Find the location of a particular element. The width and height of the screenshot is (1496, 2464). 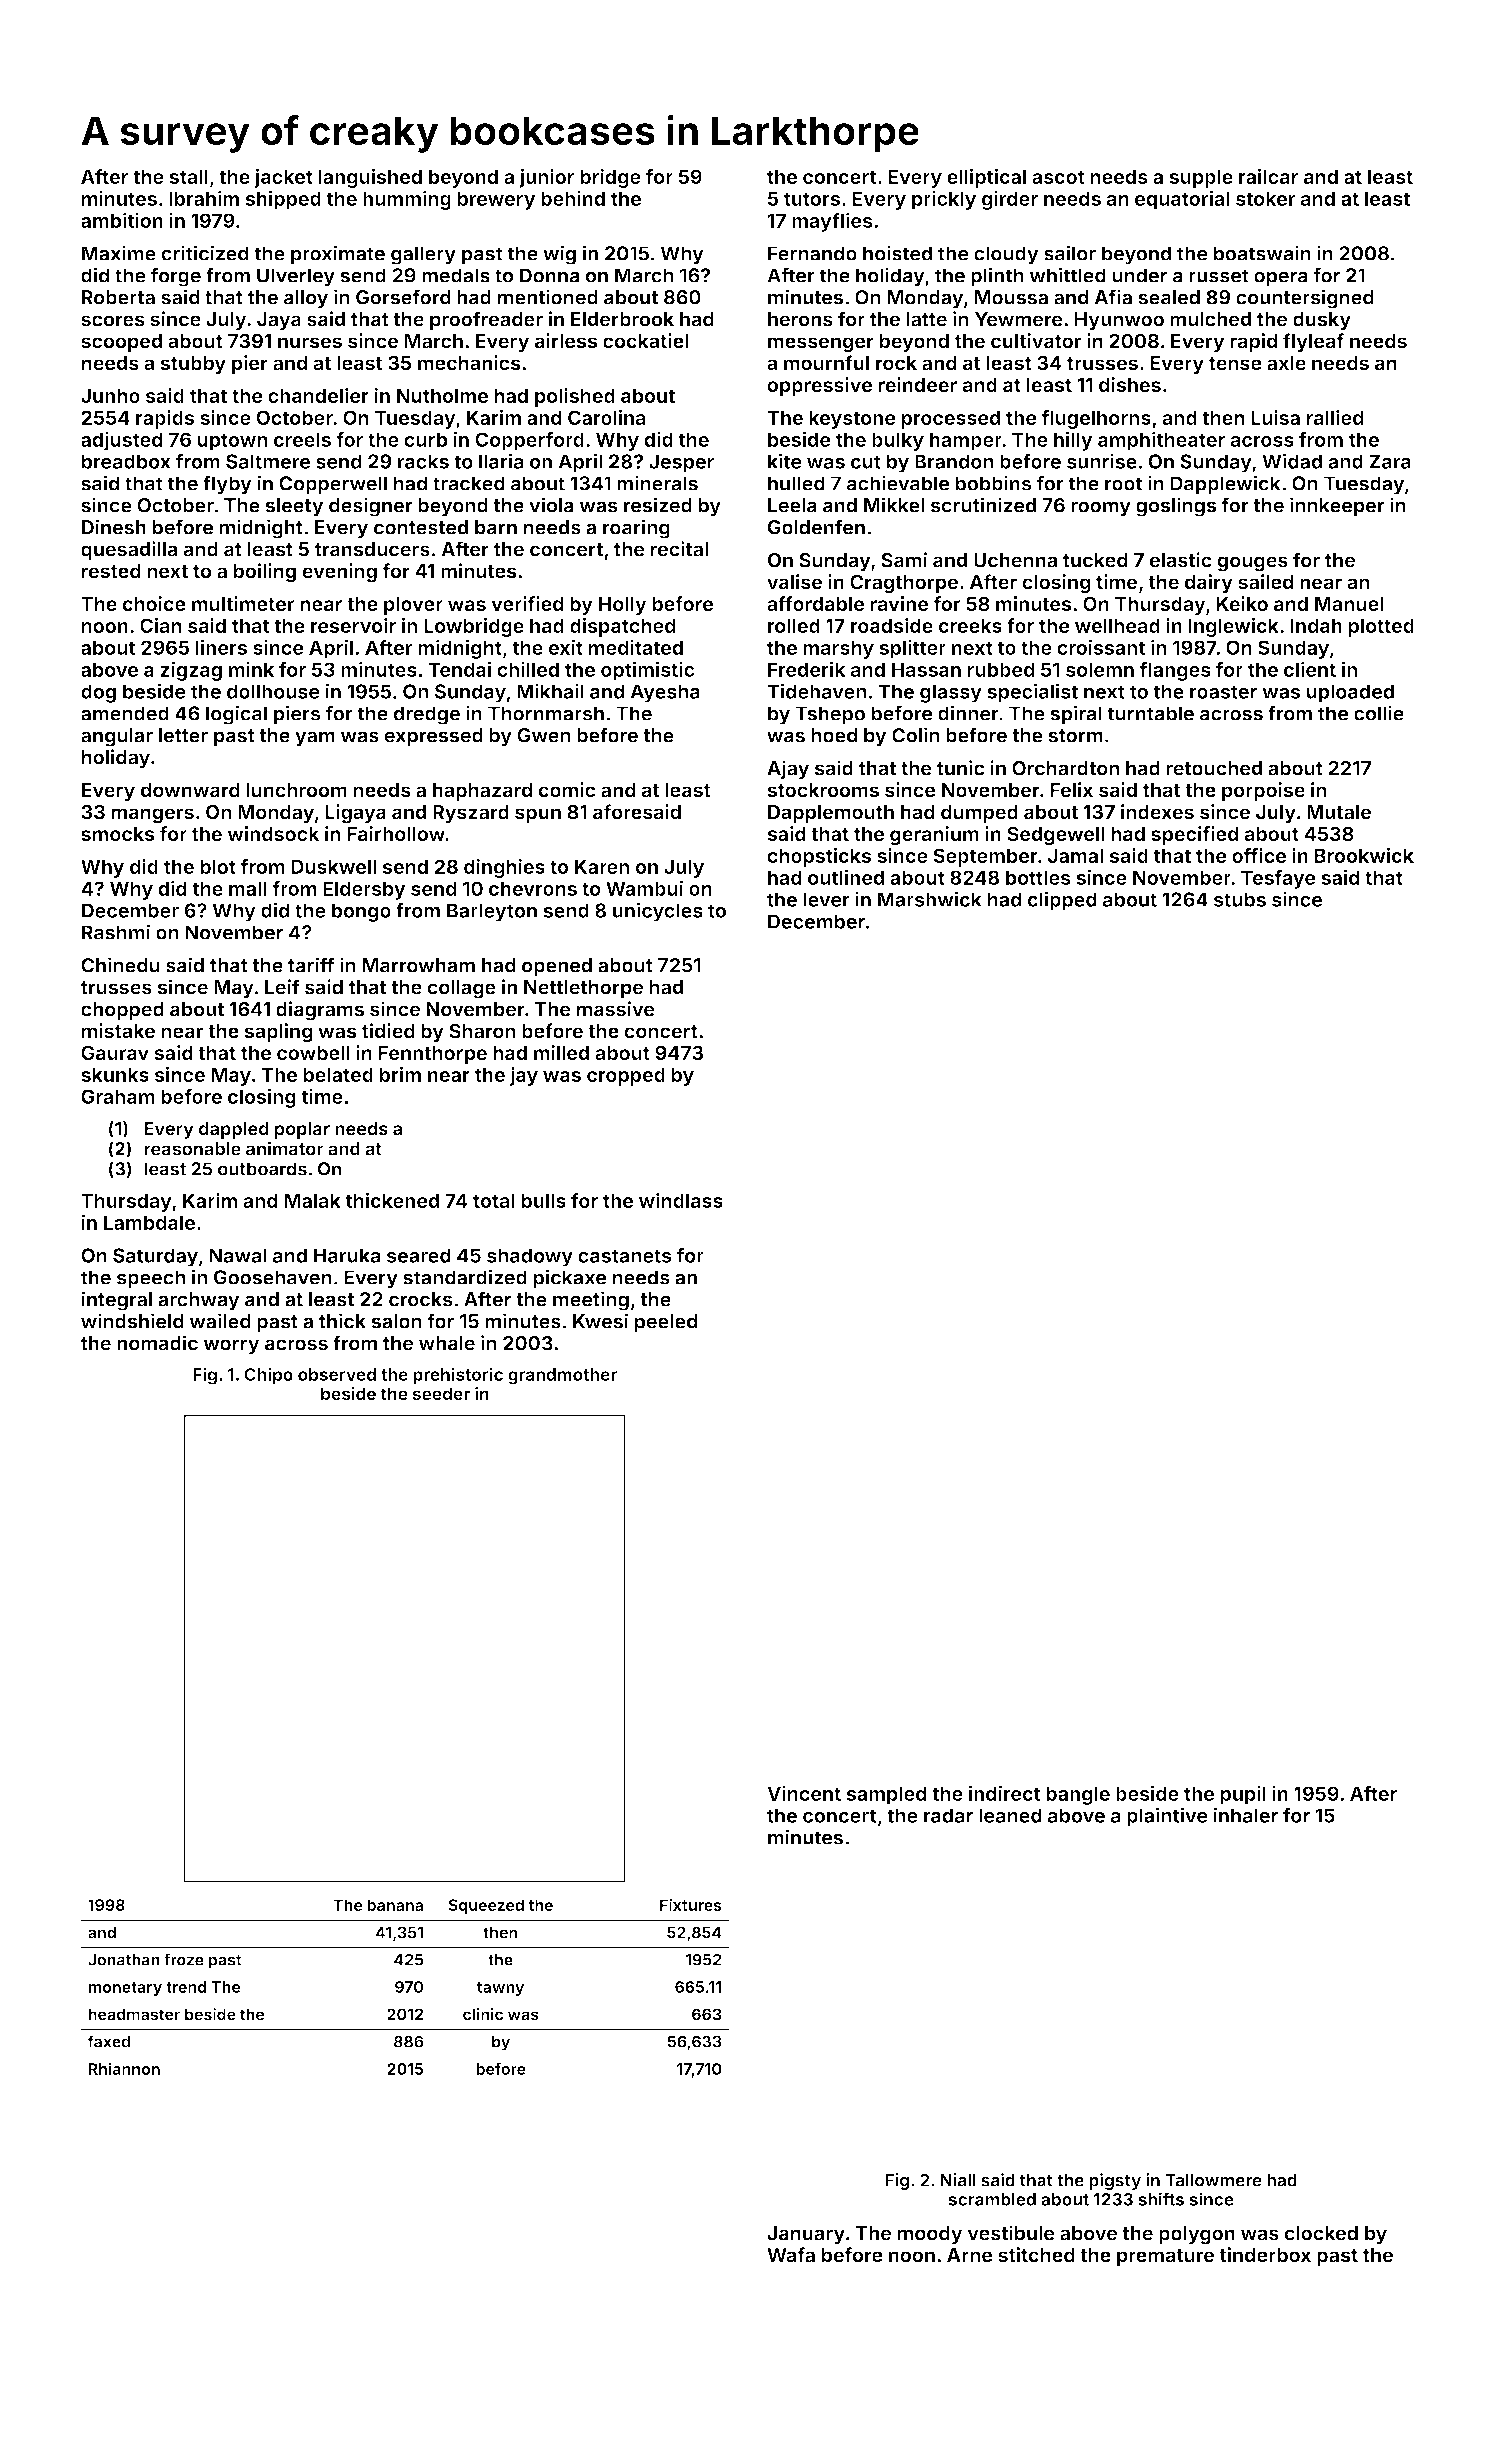

Chipo is located at coordinates (268, 1376).
